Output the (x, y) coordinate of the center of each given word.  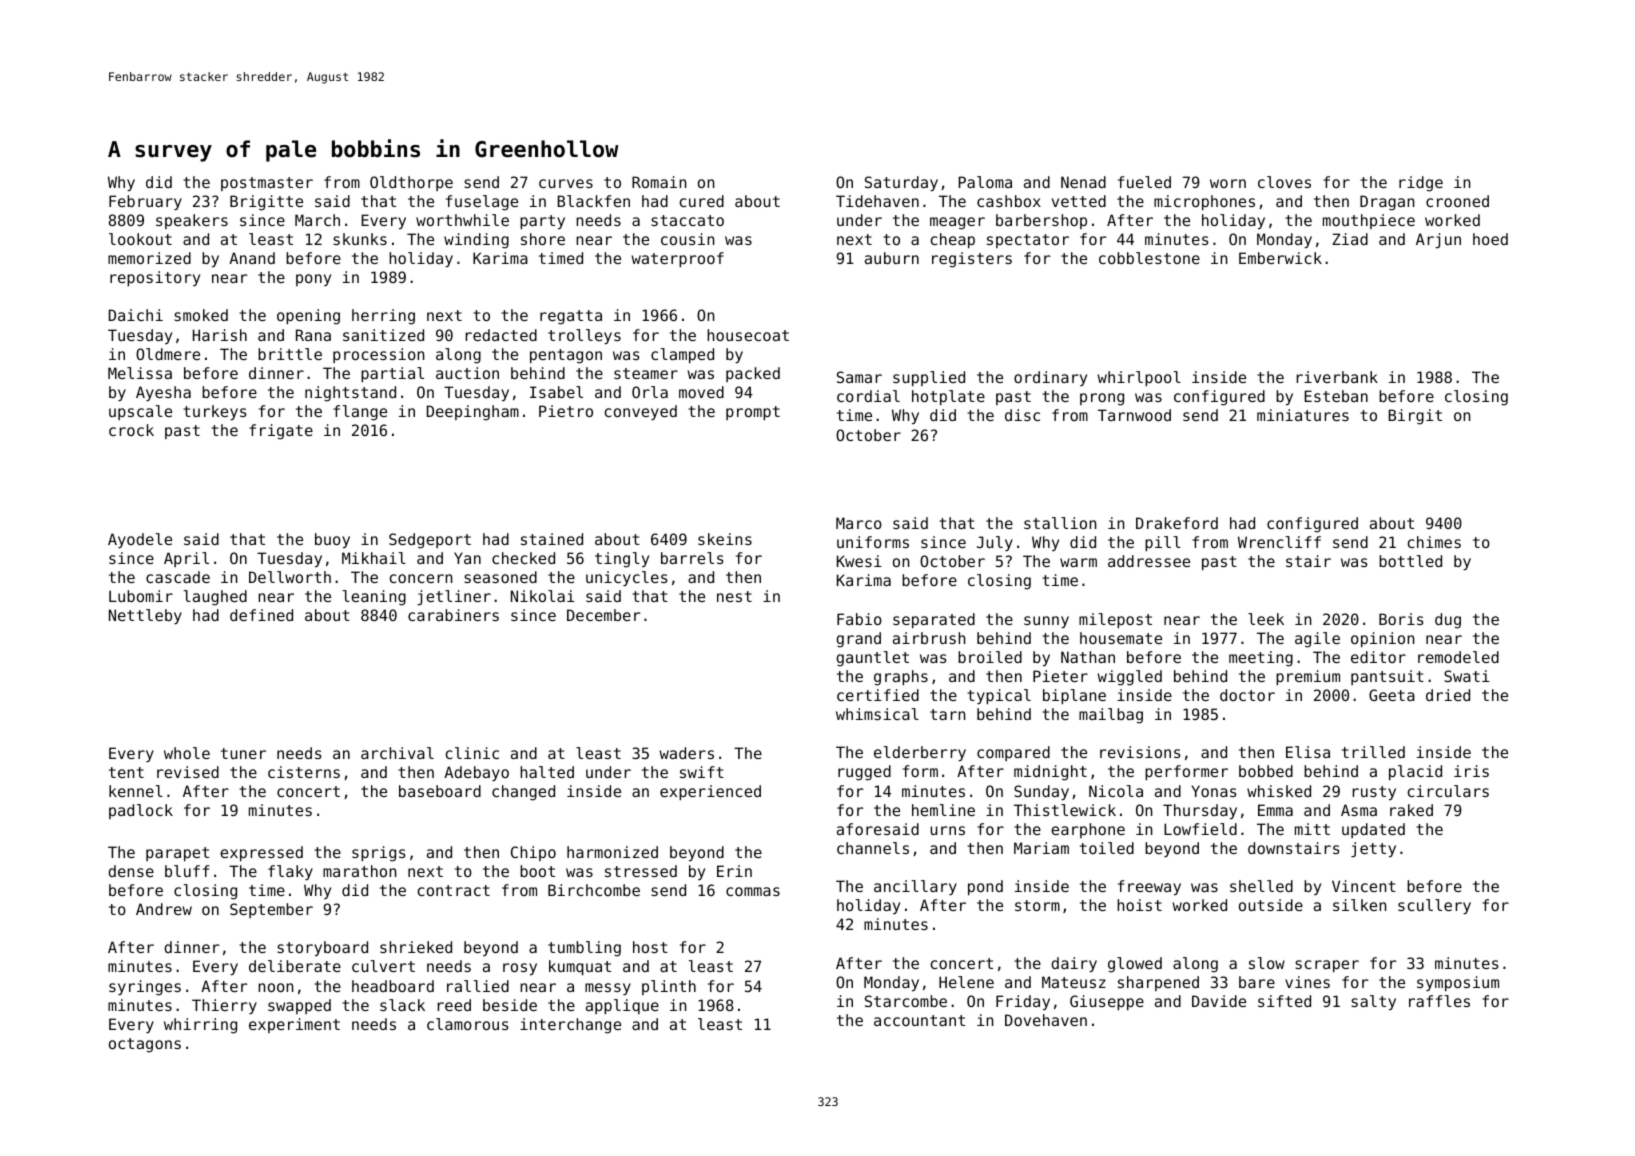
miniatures (1303, 415)
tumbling (584, 949)
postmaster (267, 184)
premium (1308, 677)
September (271, 910)
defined (261, 615)
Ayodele (140, 540)
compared (1013, 753)
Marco (859, 523)
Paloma (985, 182)
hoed (1490, 239)
